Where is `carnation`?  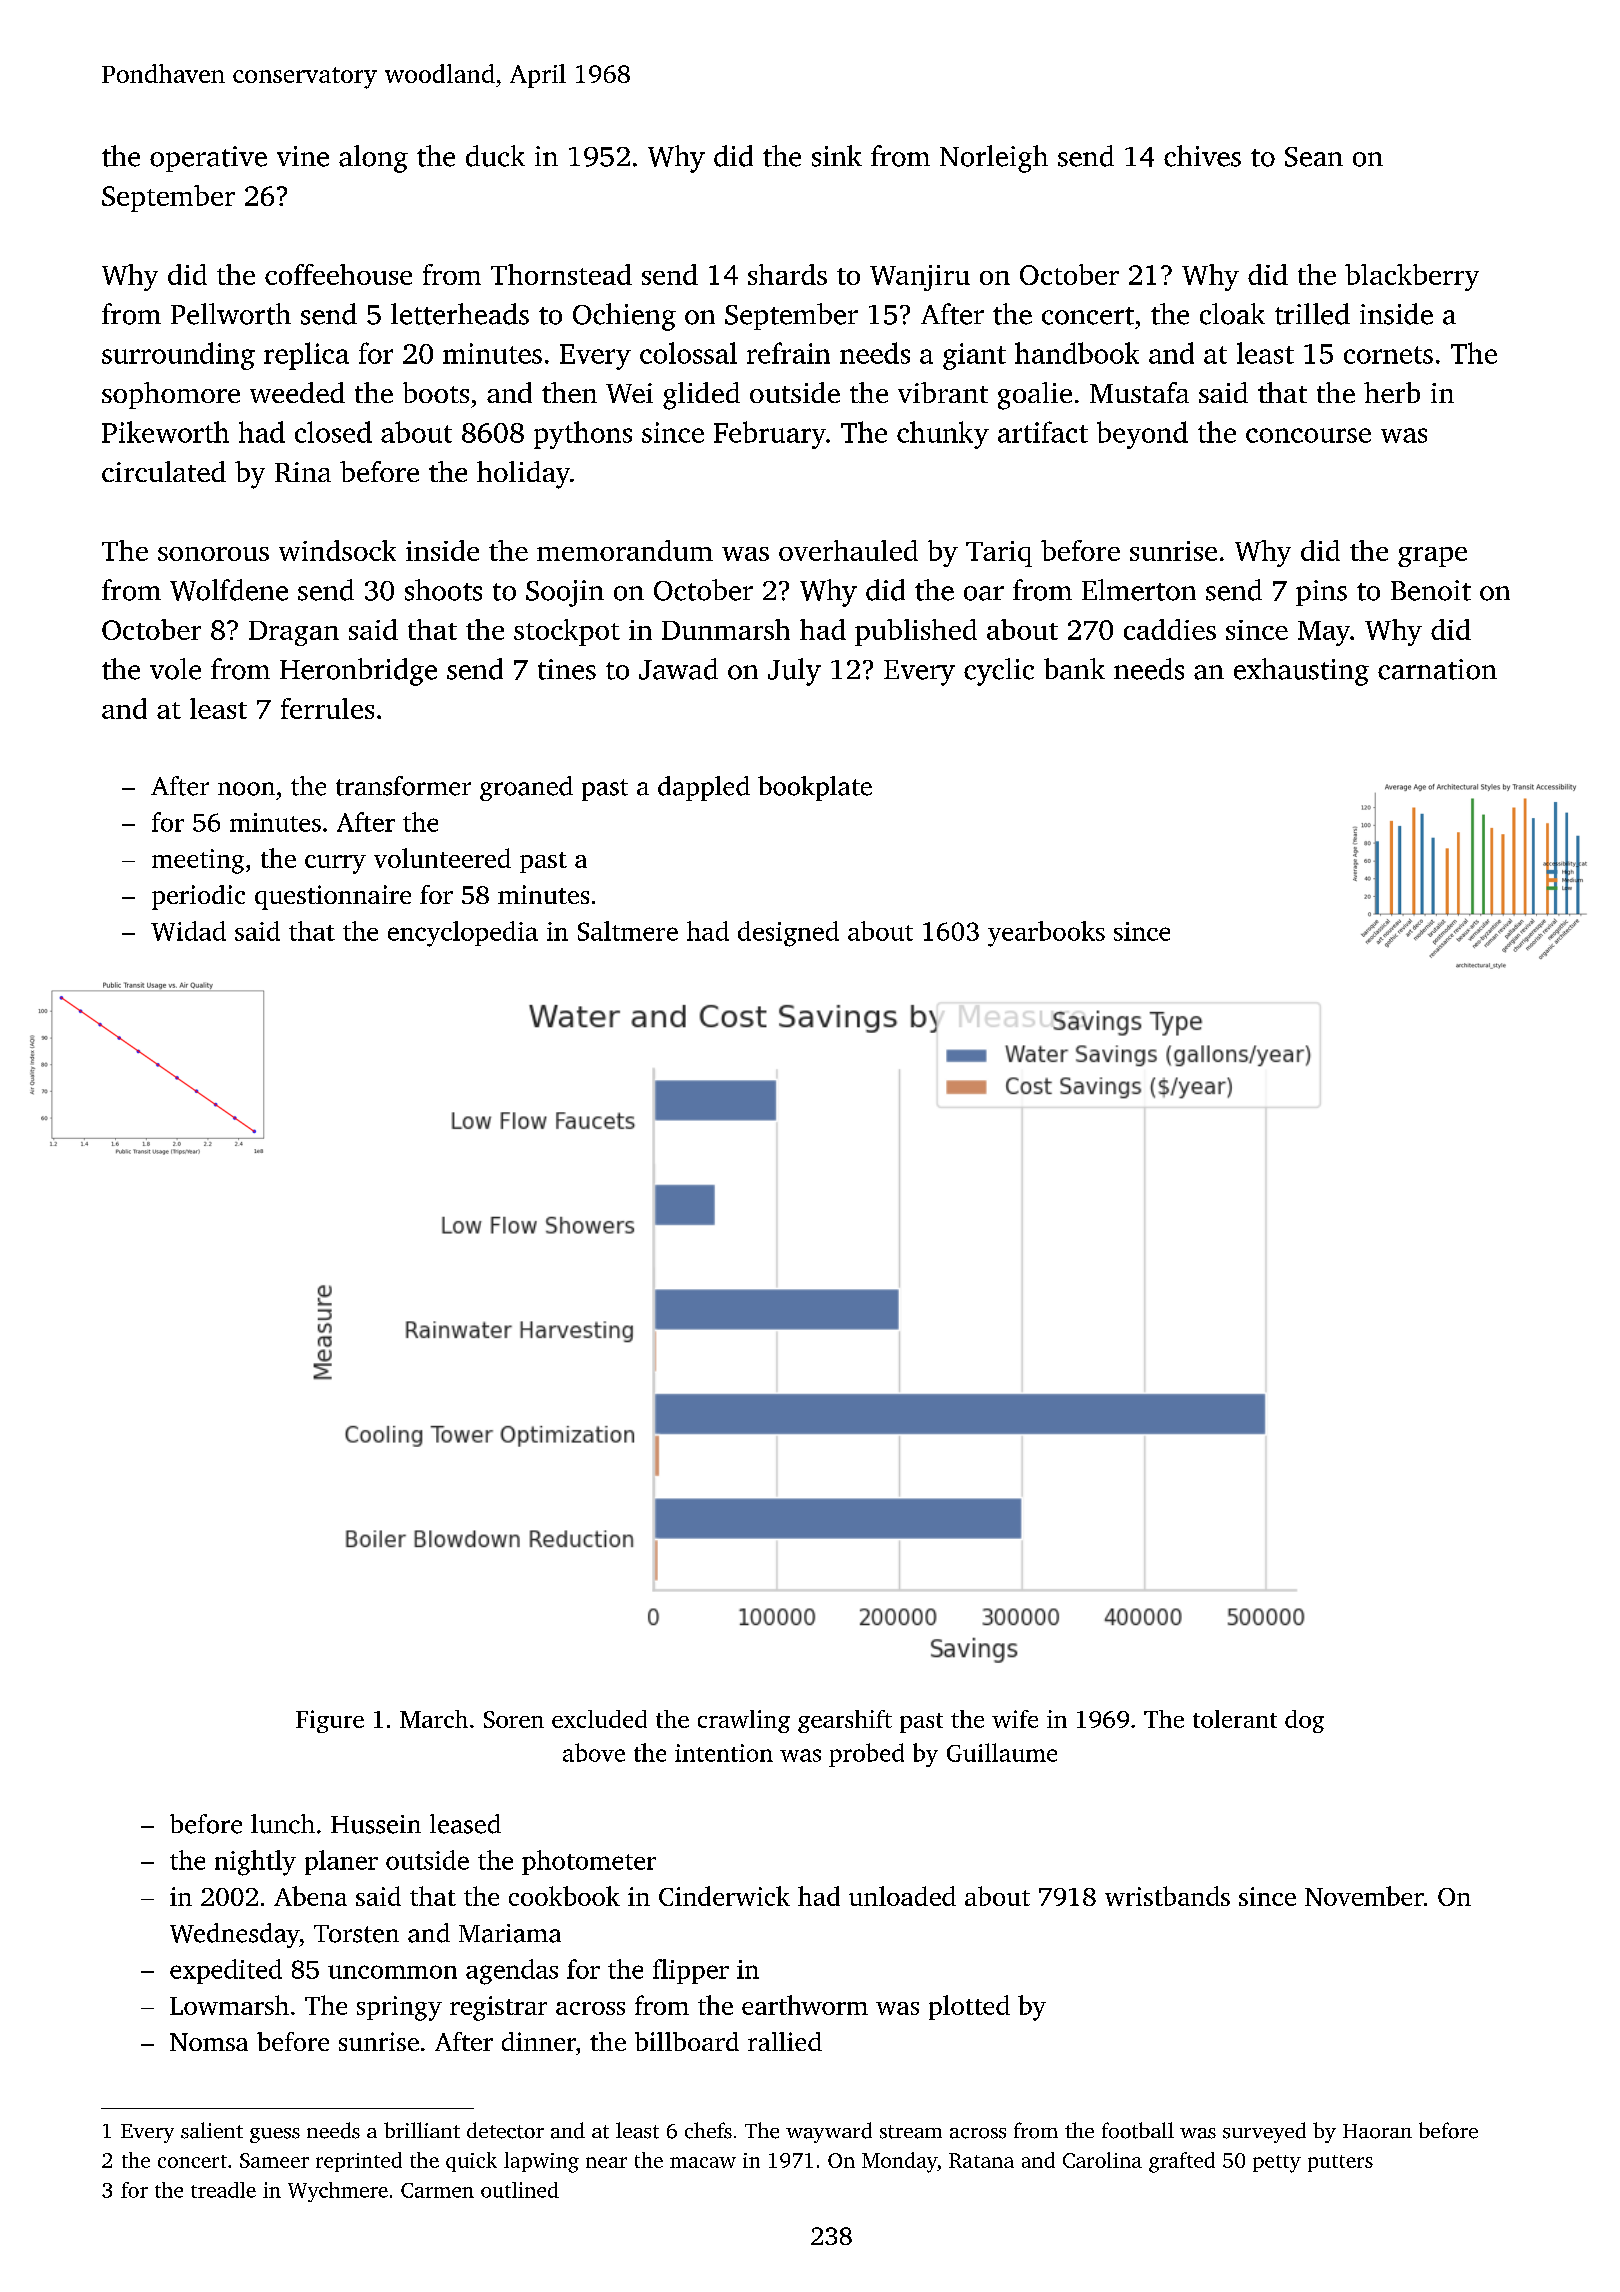
carnation is located at coordinates (1437, 669).
